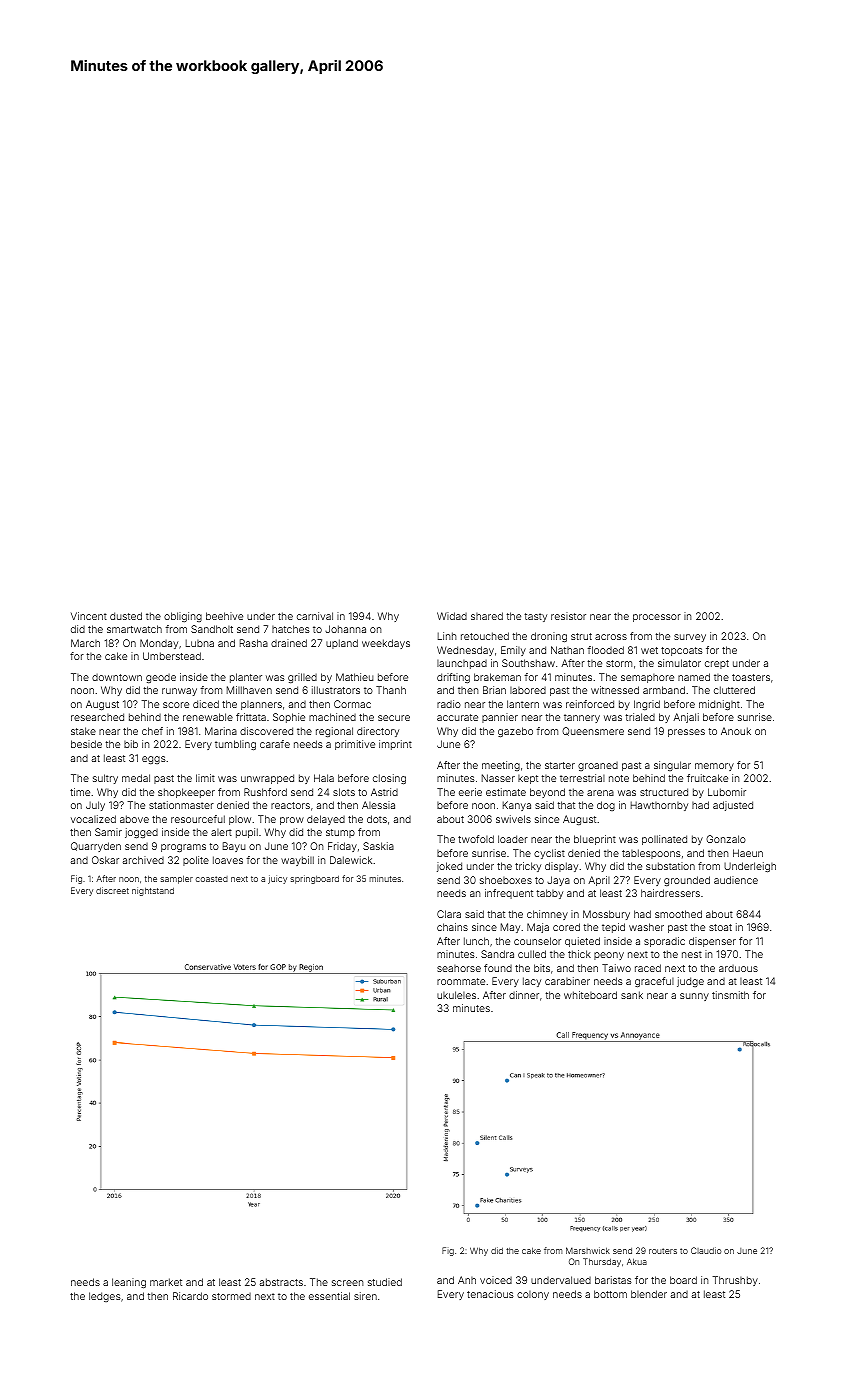 Image resolution: width=849 pixels, height=1400 pixels. Describe the element at coordinates (112, 890) in the screenshot. I see `discreet` at that location.
